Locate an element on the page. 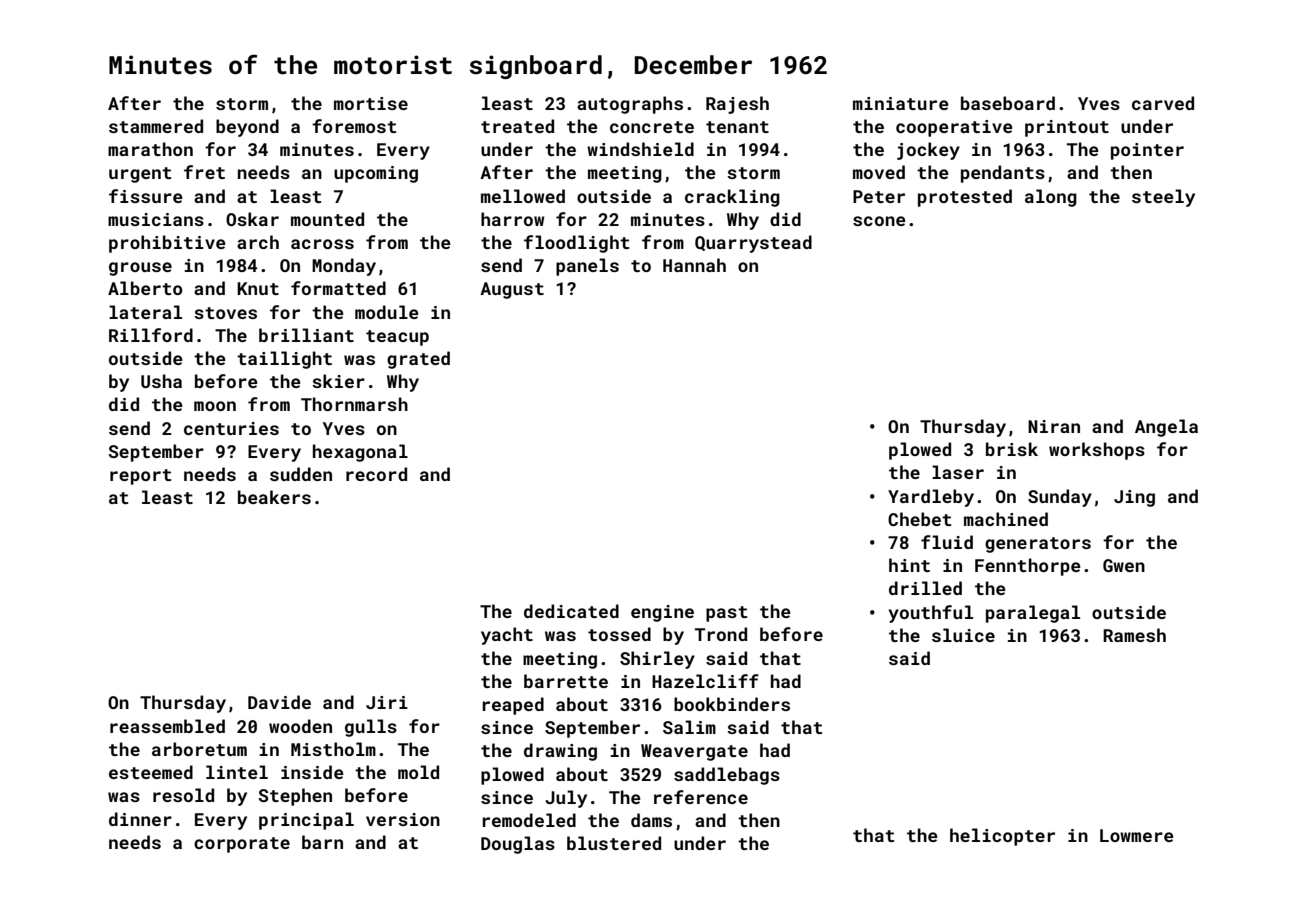 This document has height=924, width=1308. Niran is located at coordinates (1054, 426).
